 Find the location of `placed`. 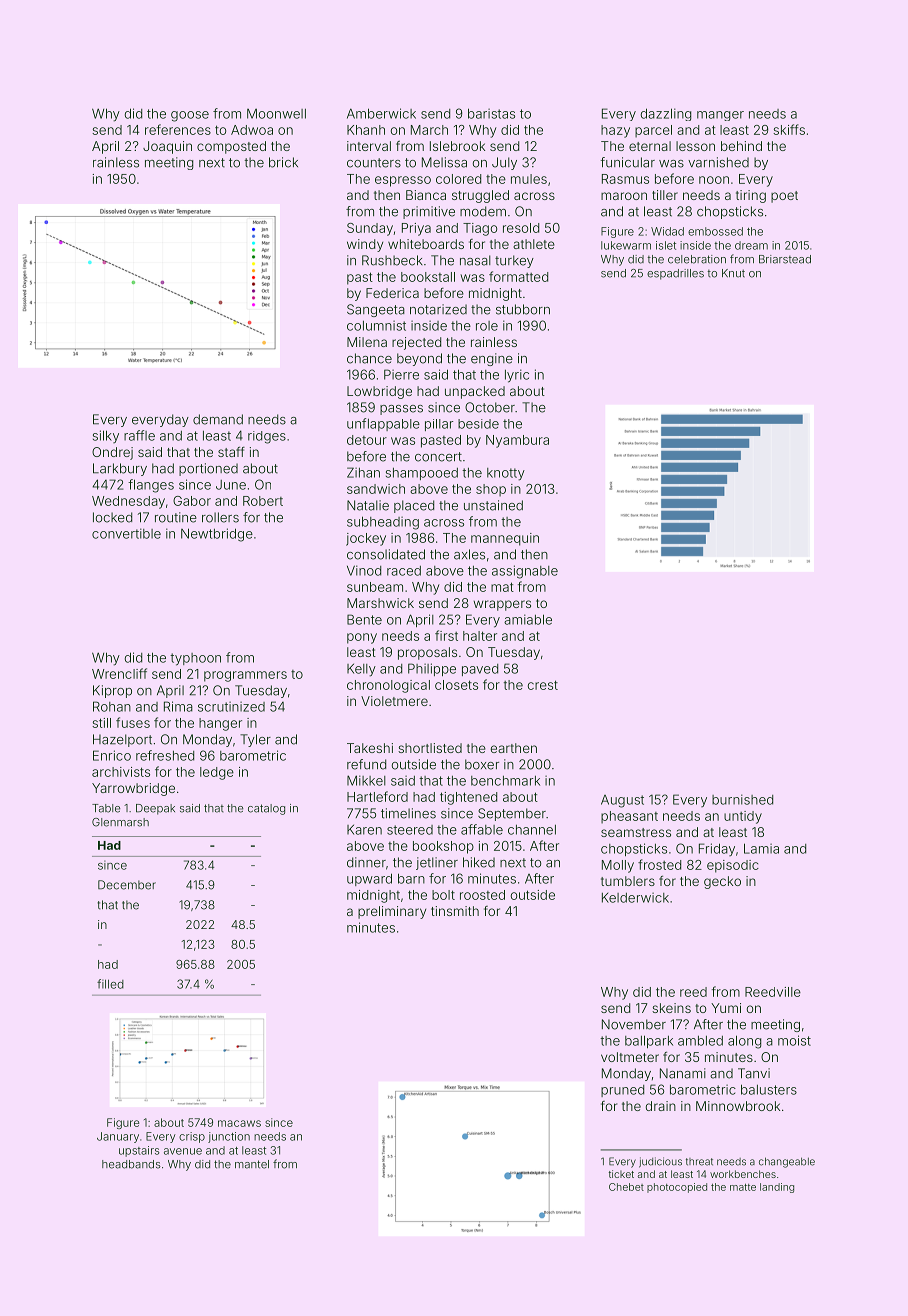

placed is located at coordinates (414, 506).
